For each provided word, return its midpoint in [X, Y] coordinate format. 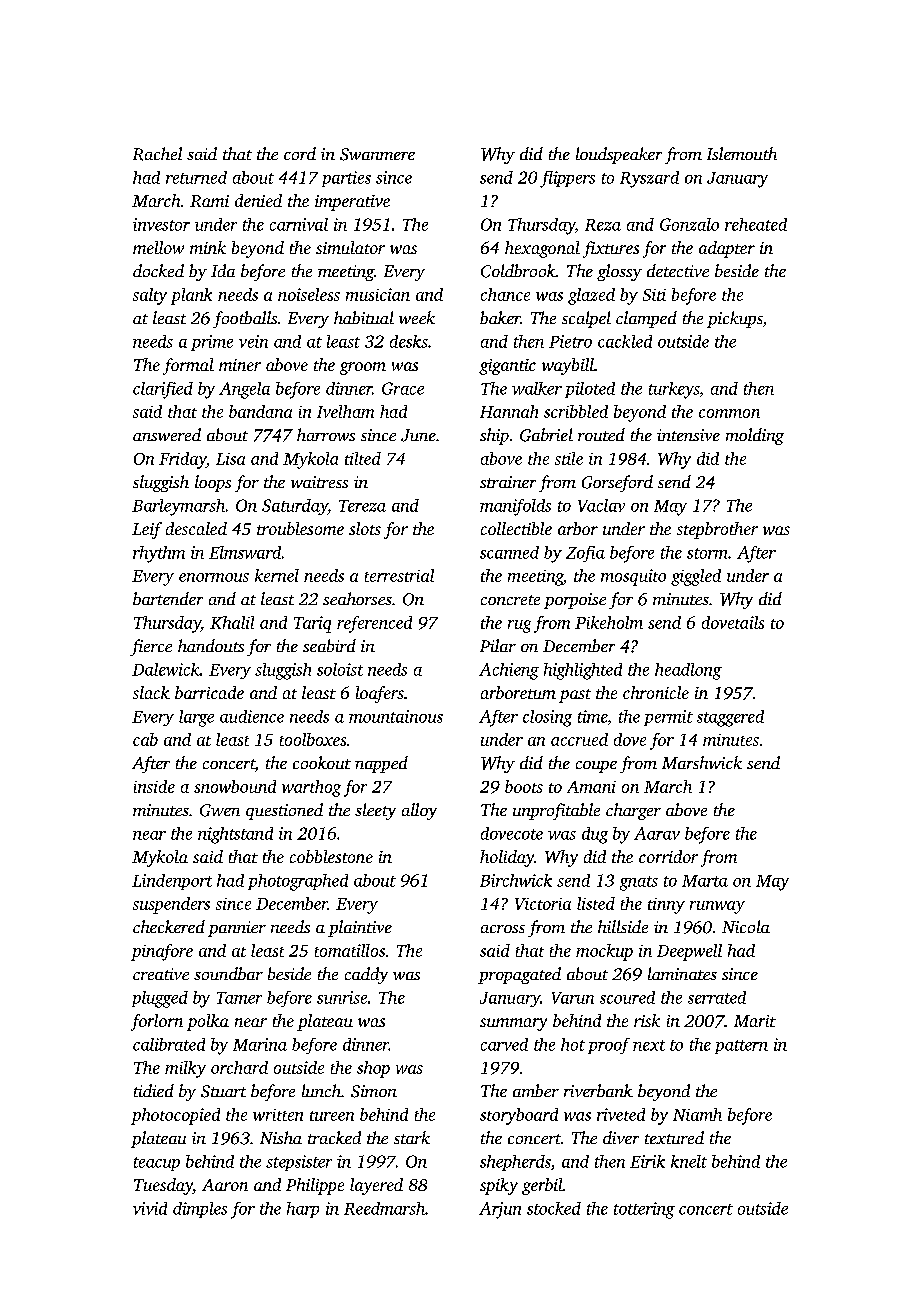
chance [505, 294]
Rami [209, 201]
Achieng [509, 671]
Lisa [230, 459]
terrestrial [399, 575]
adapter [727, 249]
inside [154, 786]
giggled [696, 577]
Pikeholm [609, 622]
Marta [705, 881]
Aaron [225, 1185]
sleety [375, 811]
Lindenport [172, 882]
